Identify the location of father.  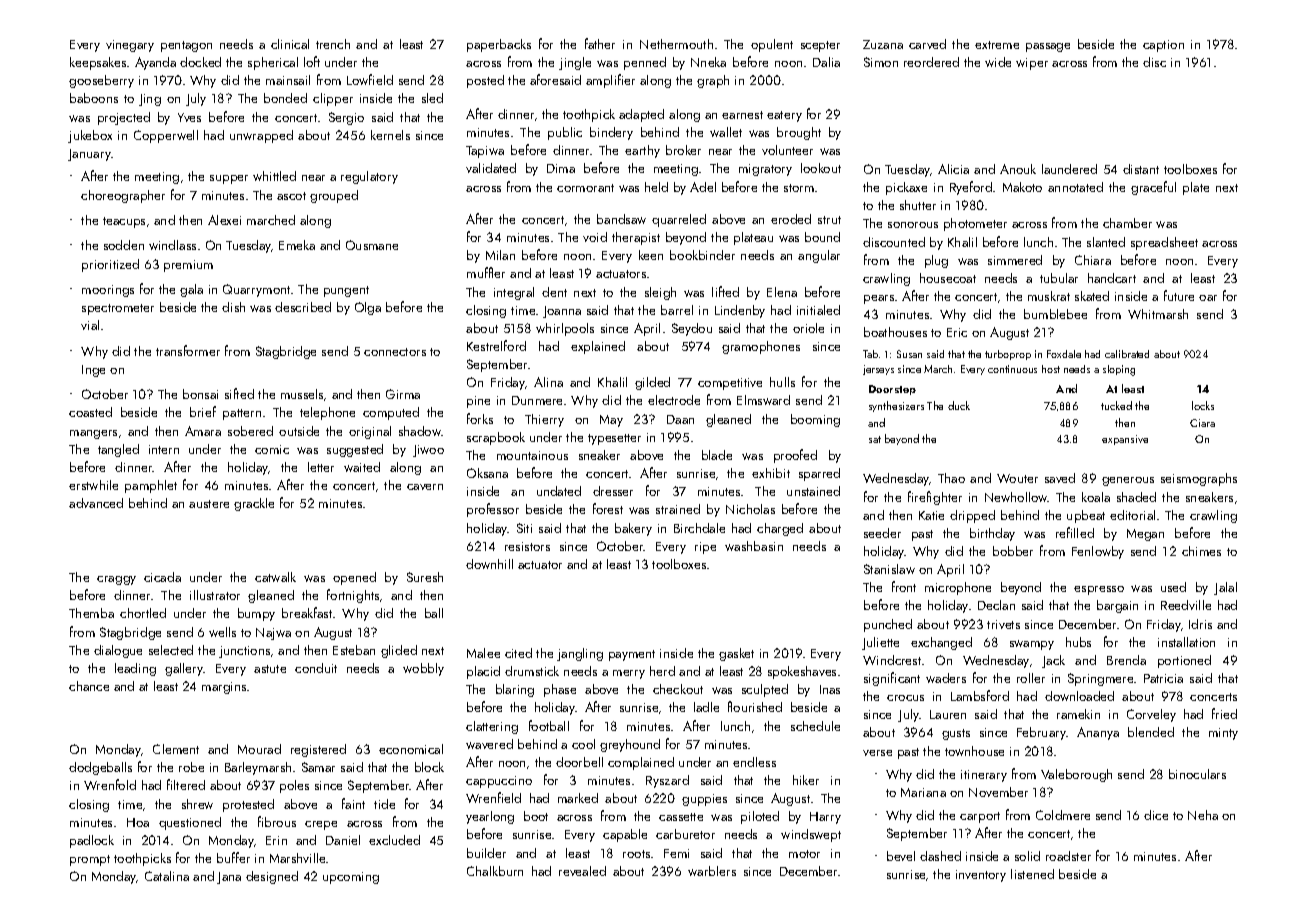
(600, 43).
